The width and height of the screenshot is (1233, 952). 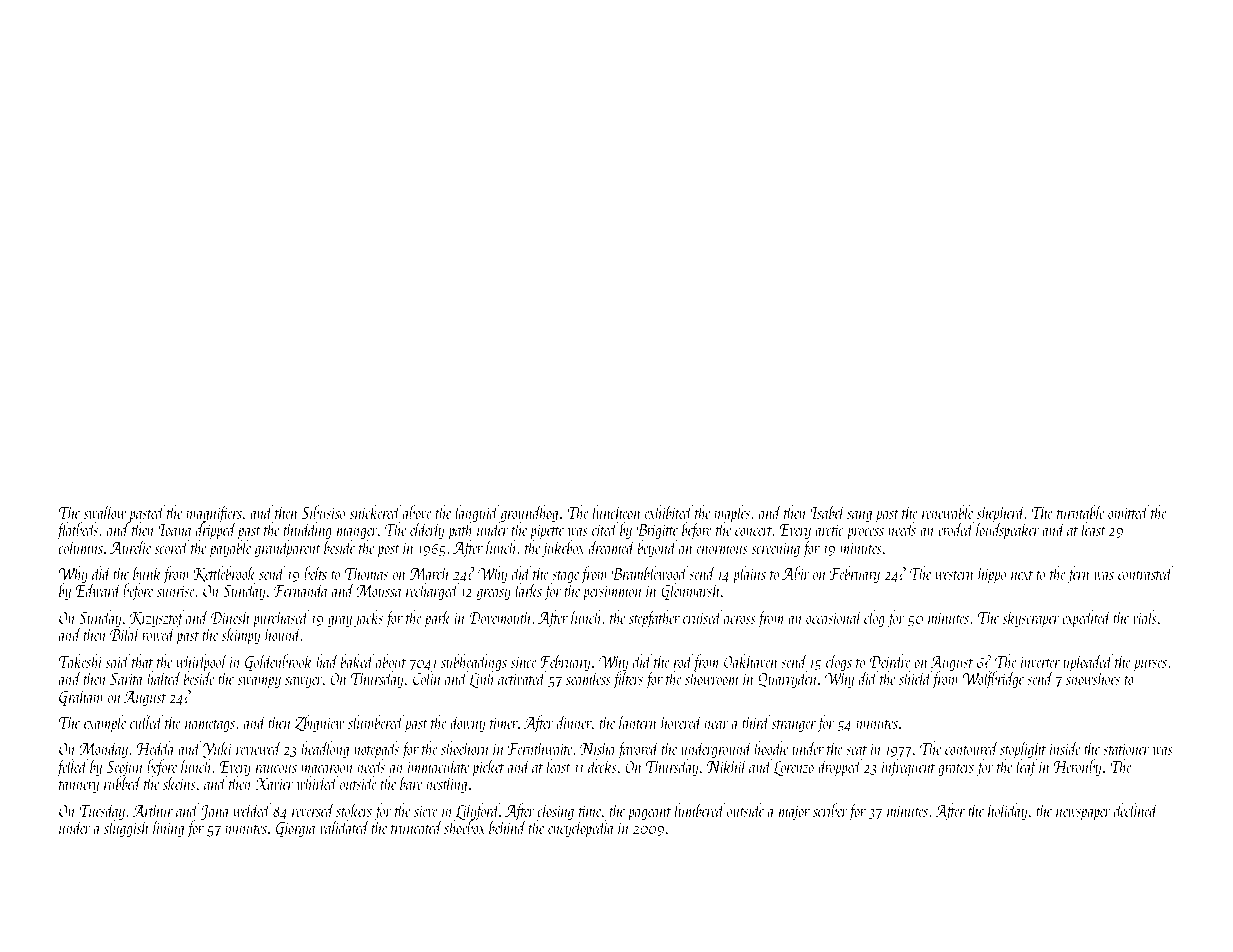 What do you see at coordinates (126, 829) in the screenshot?
I see `sluggish` at bounding box center [126, 829].
